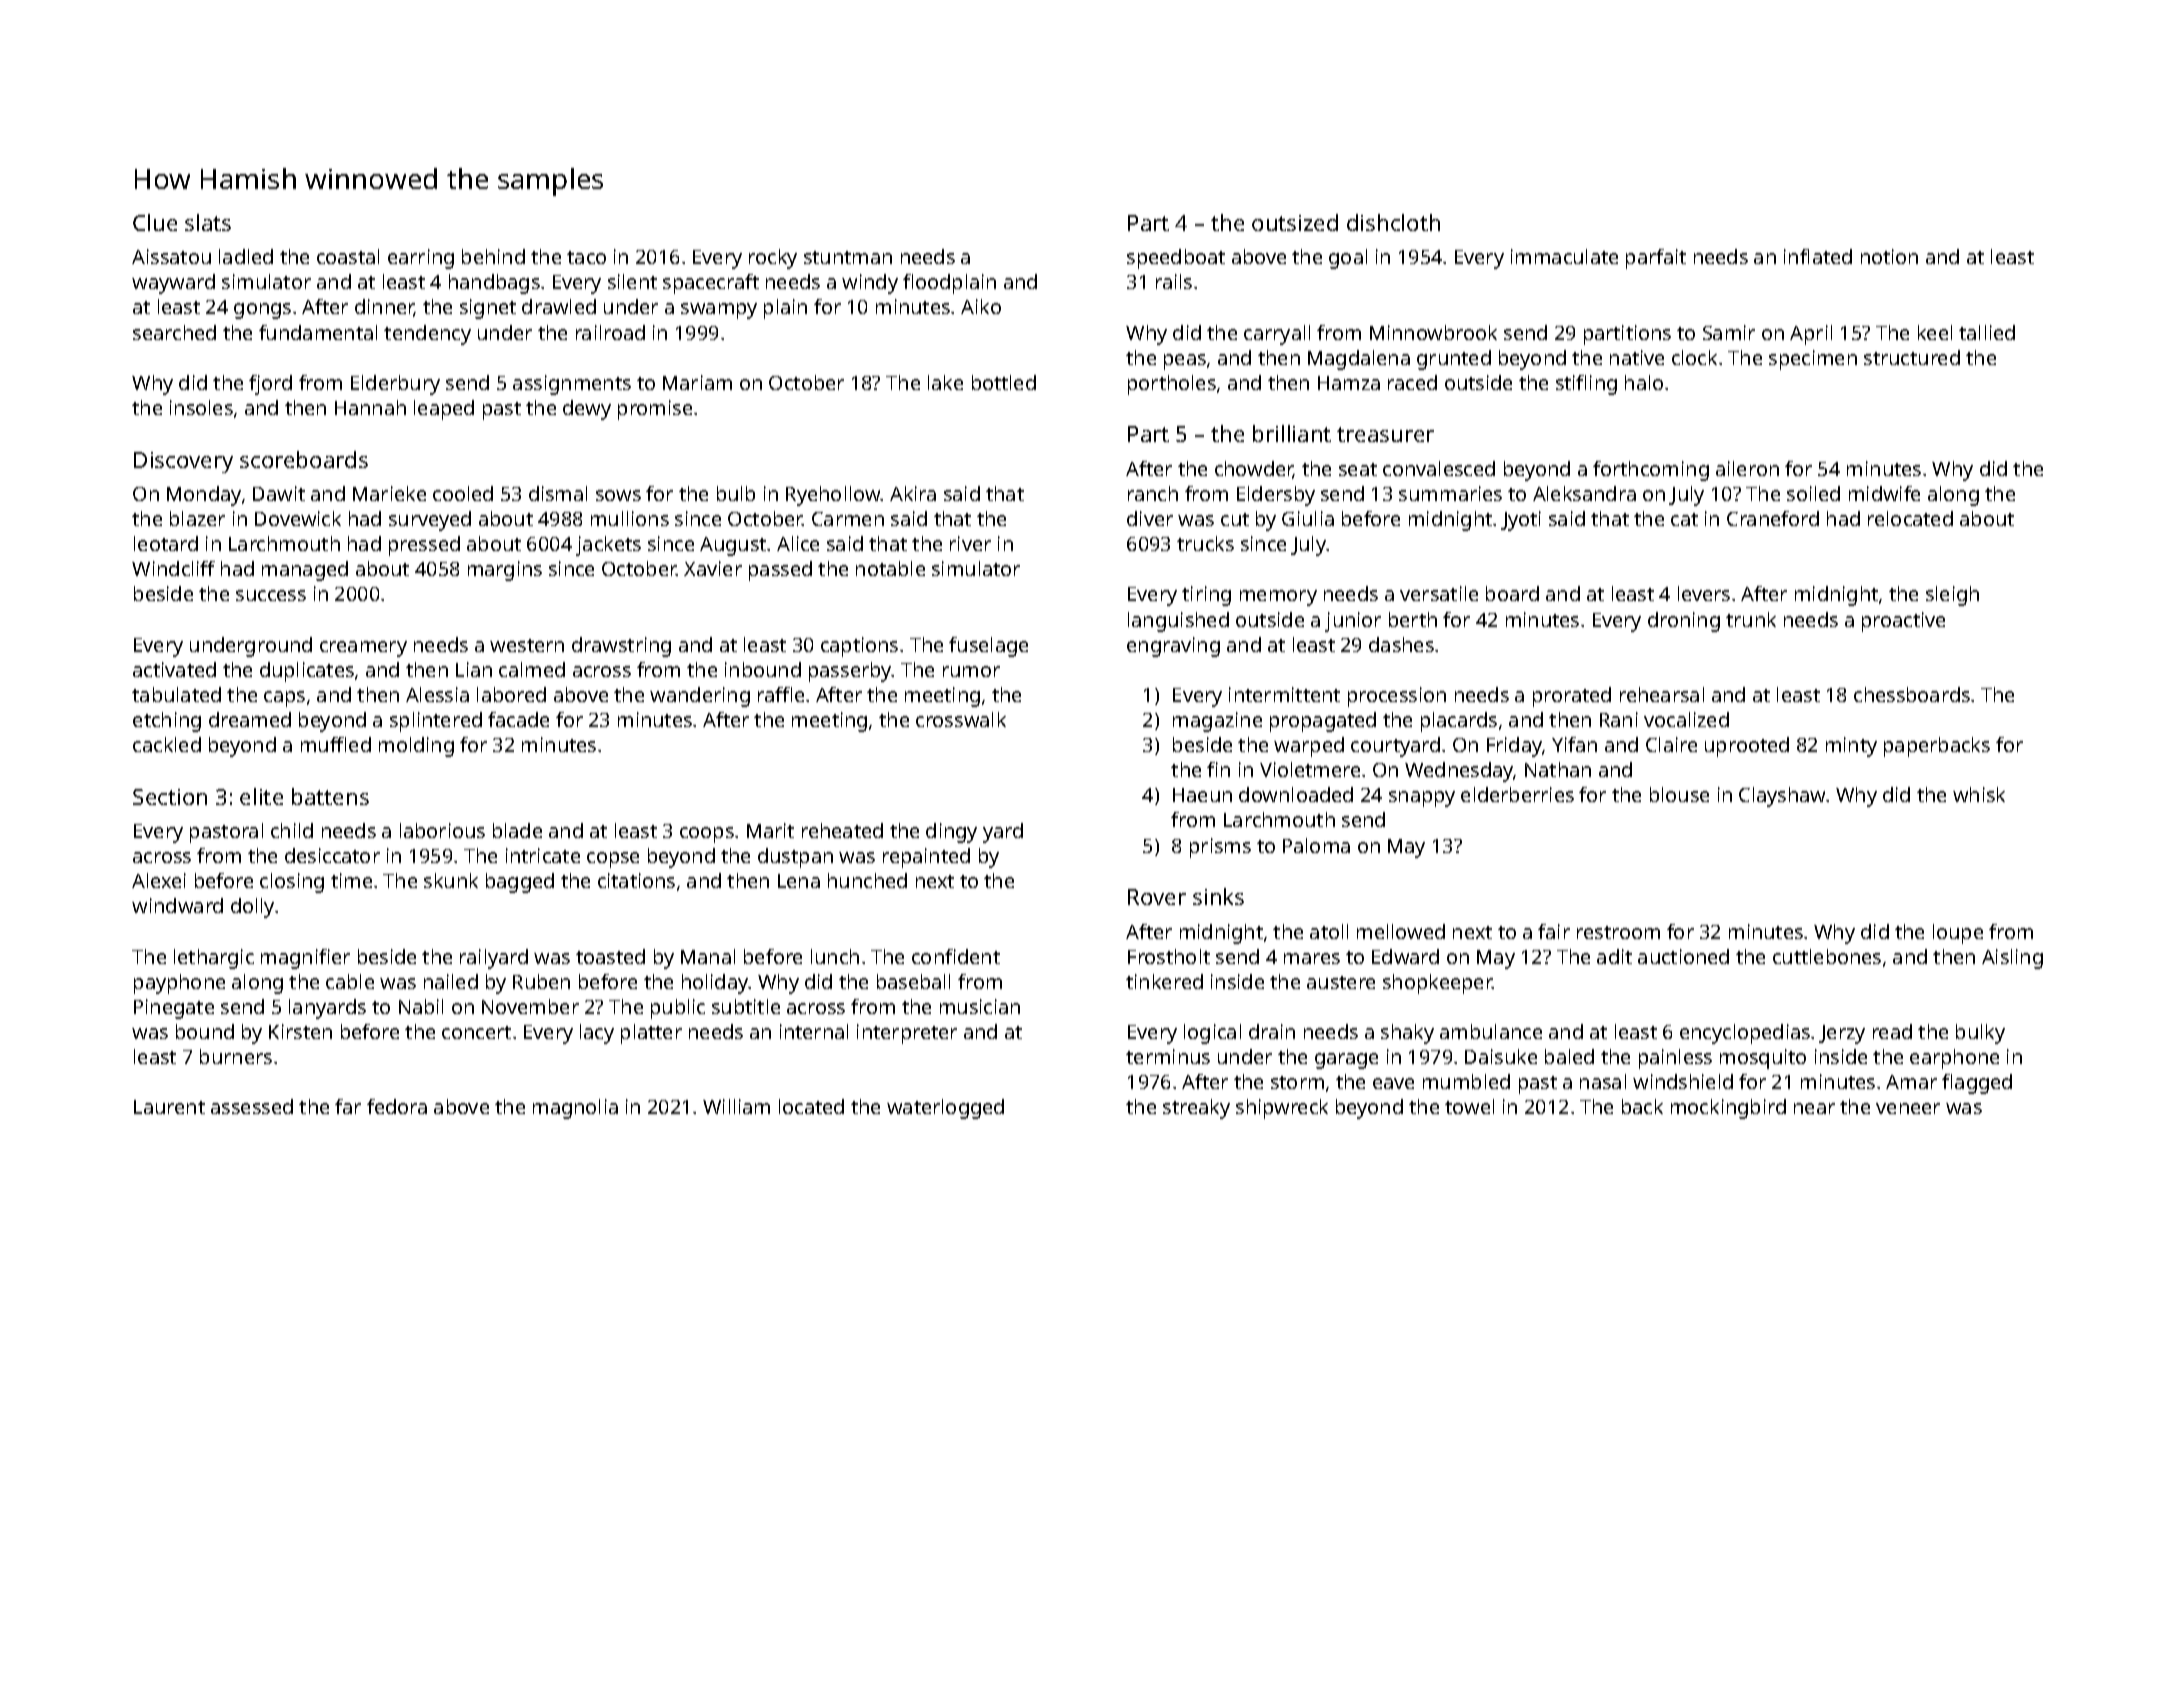  What do you see at coordinates (770, 830) in the page?
I see `Marit` at bounding box center [770, 830].
